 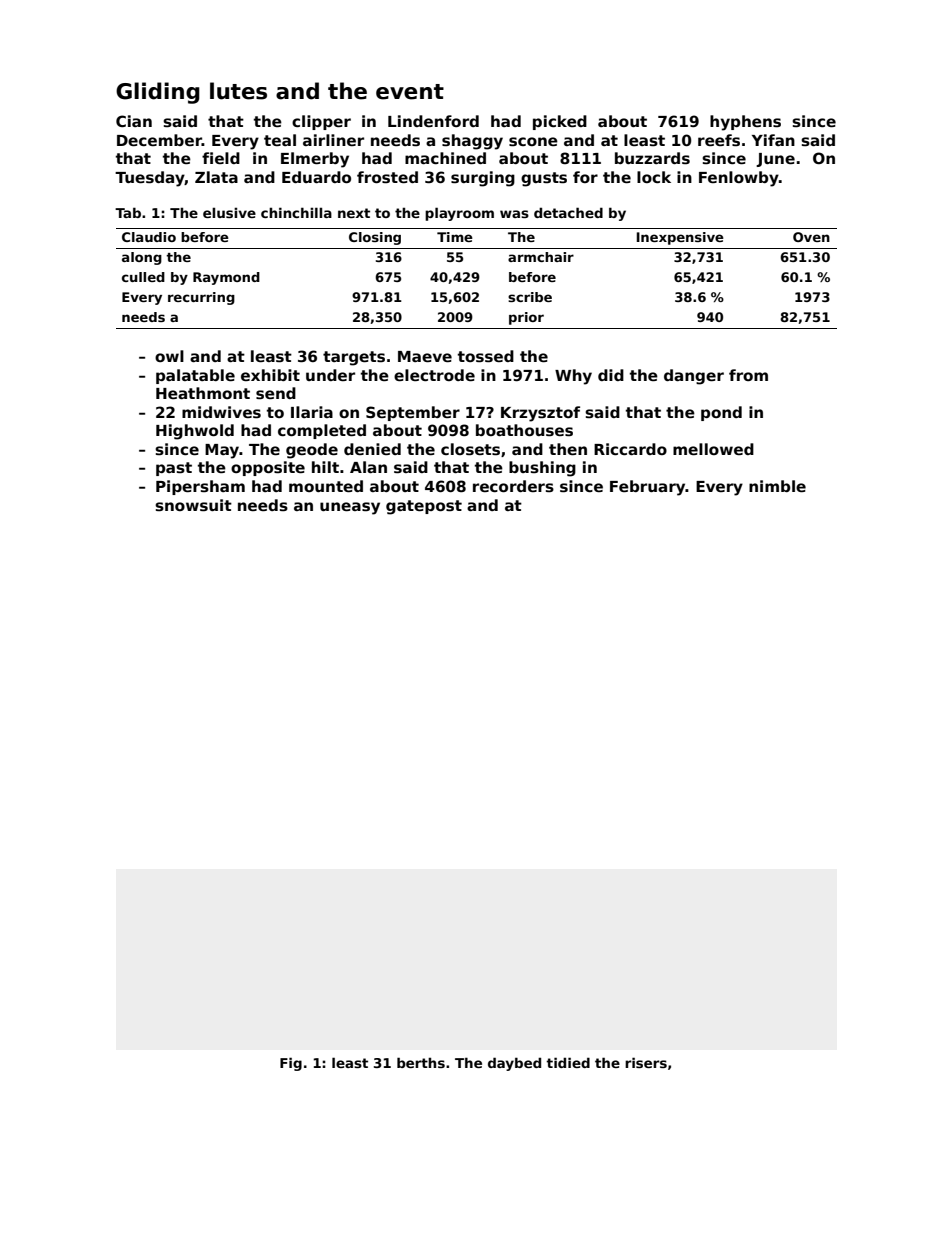 What do you see at coordinates (514, 1064) in the page?
I see `daybed` at bounding box center [514, 1064].
